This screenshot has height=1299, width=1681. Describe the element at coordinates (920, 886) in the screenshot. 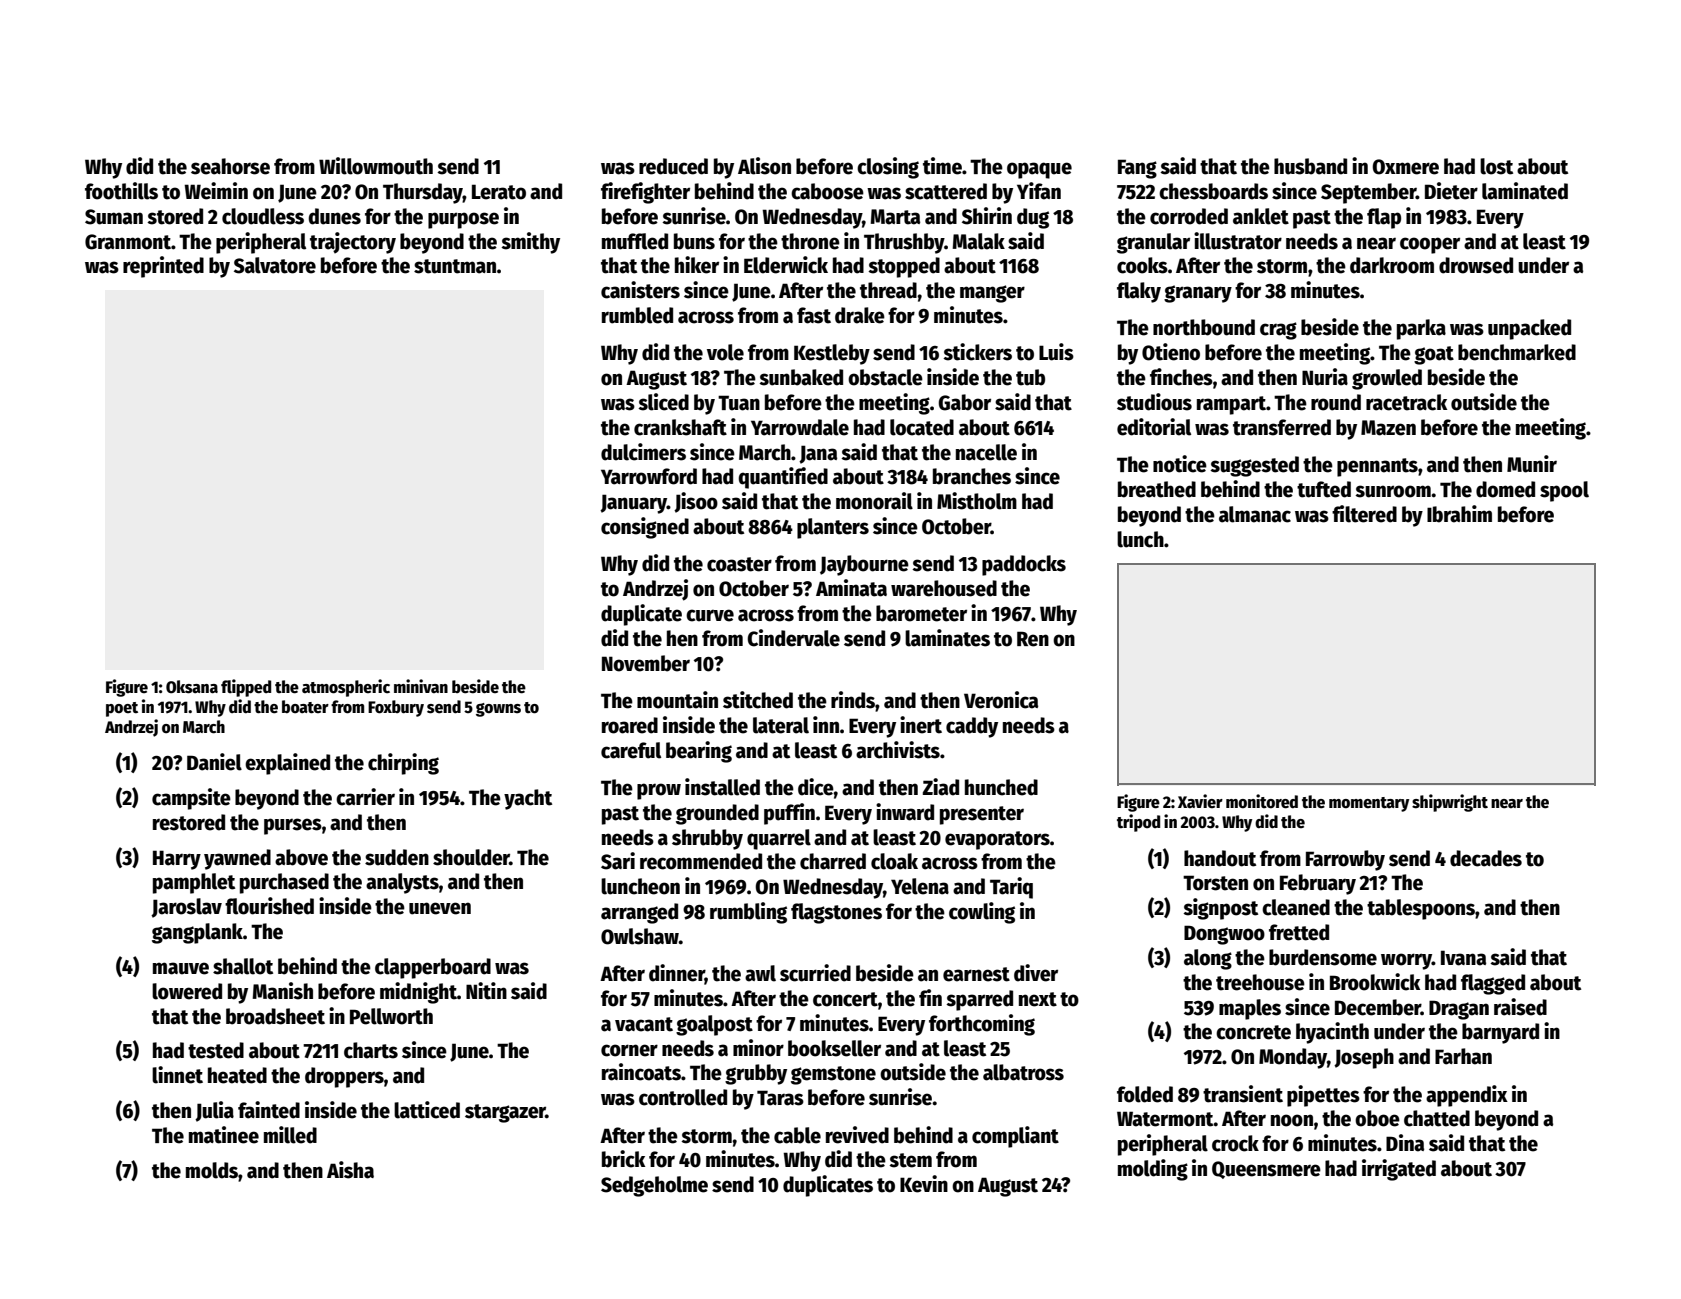

I see `Yelena` at that location.
